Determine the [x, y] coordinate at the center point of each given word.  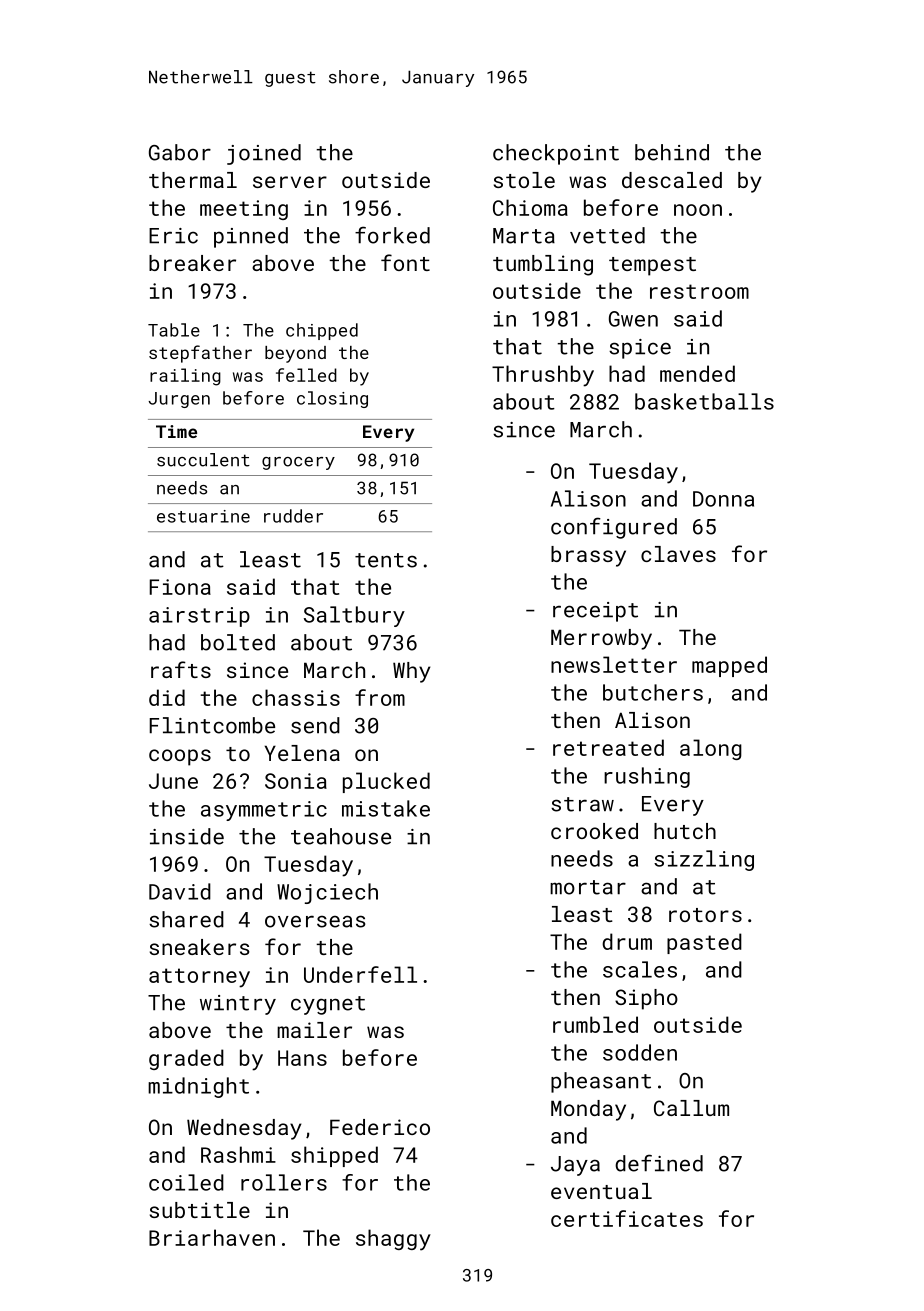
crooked [594, 831]
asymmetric [264, 811]
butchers [653, 692]
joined [264, 154]
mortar [588, 887]
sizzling [704, 860]
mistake [386, 808]
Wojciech [327, 893]
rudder [293, 516]
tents [386, 560]
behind [672, 152]
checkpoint [556, 154]
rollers [284, 1182]
